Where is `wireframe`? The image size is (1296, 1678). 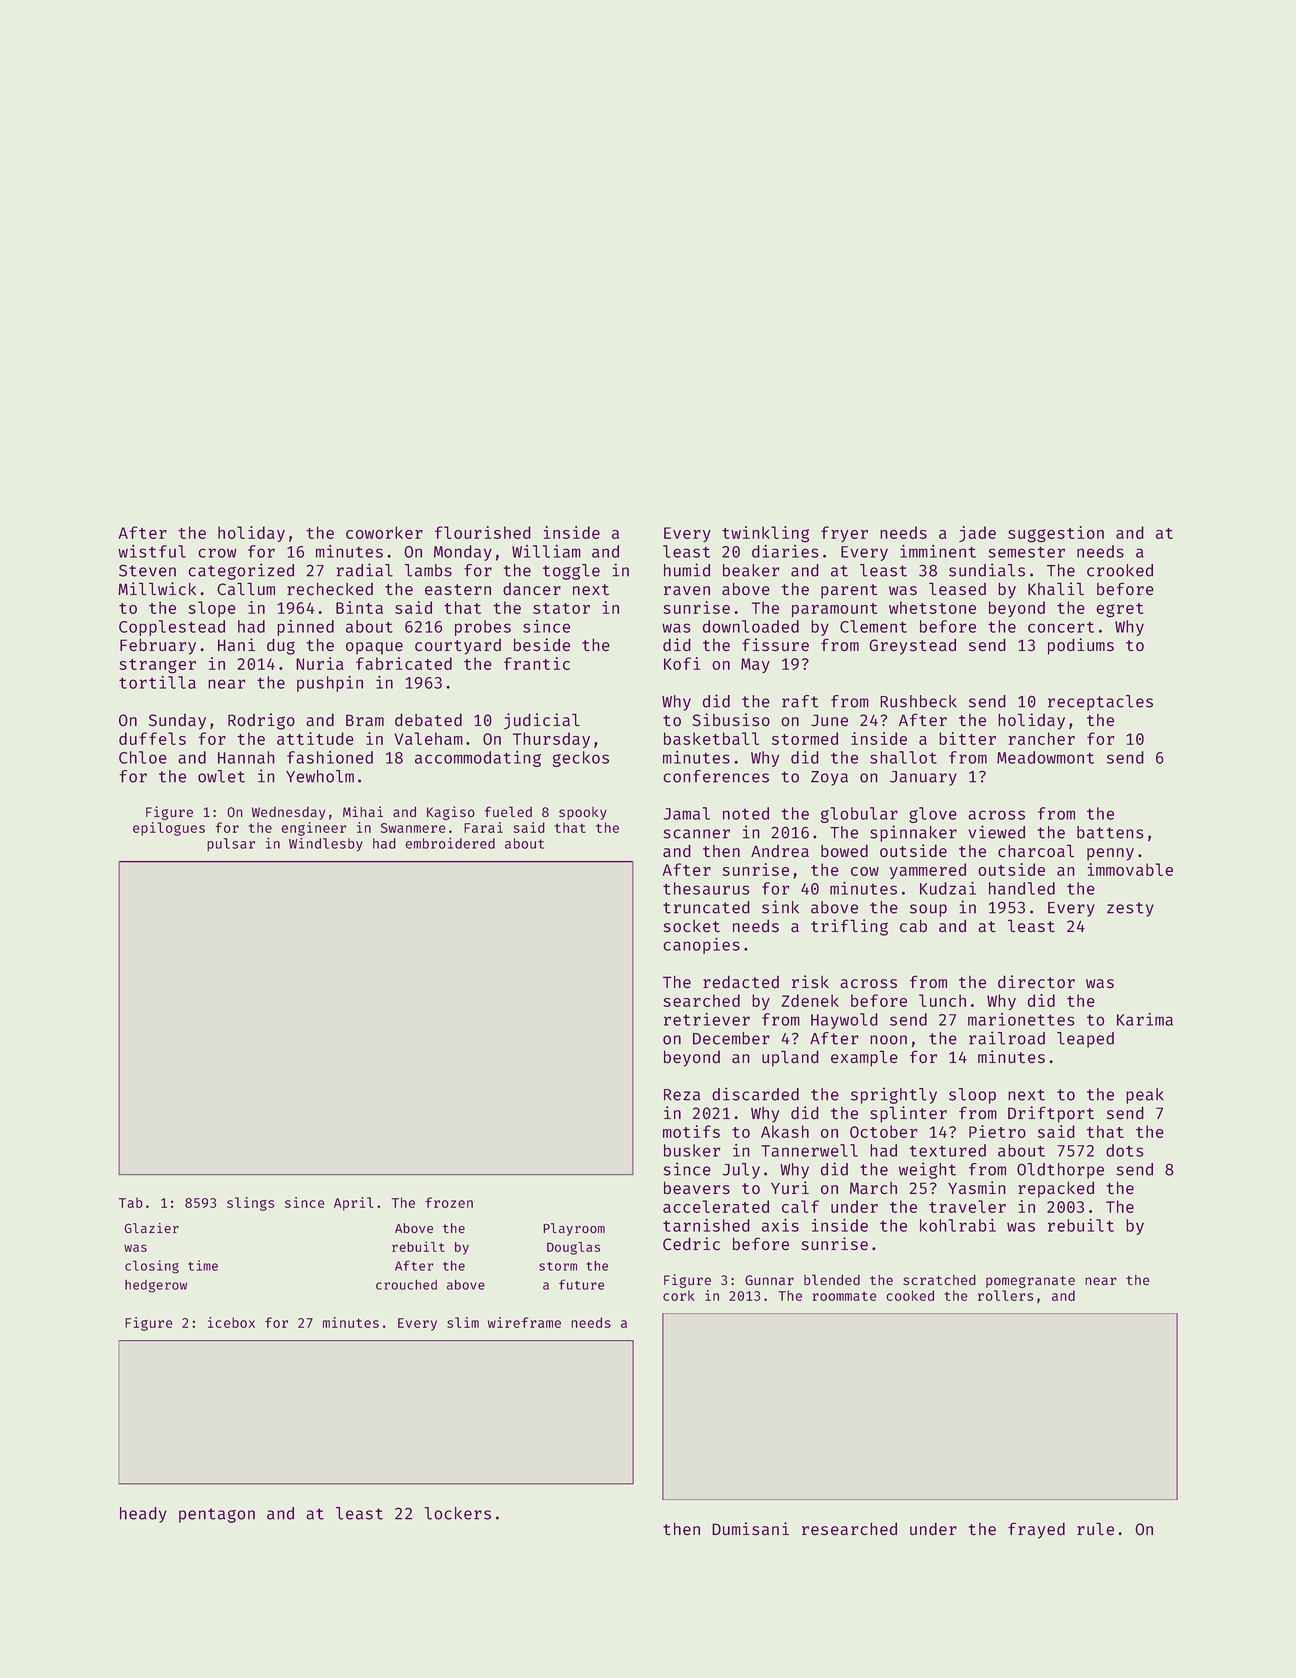
wireframe is located at coordinates (524, 1322).
